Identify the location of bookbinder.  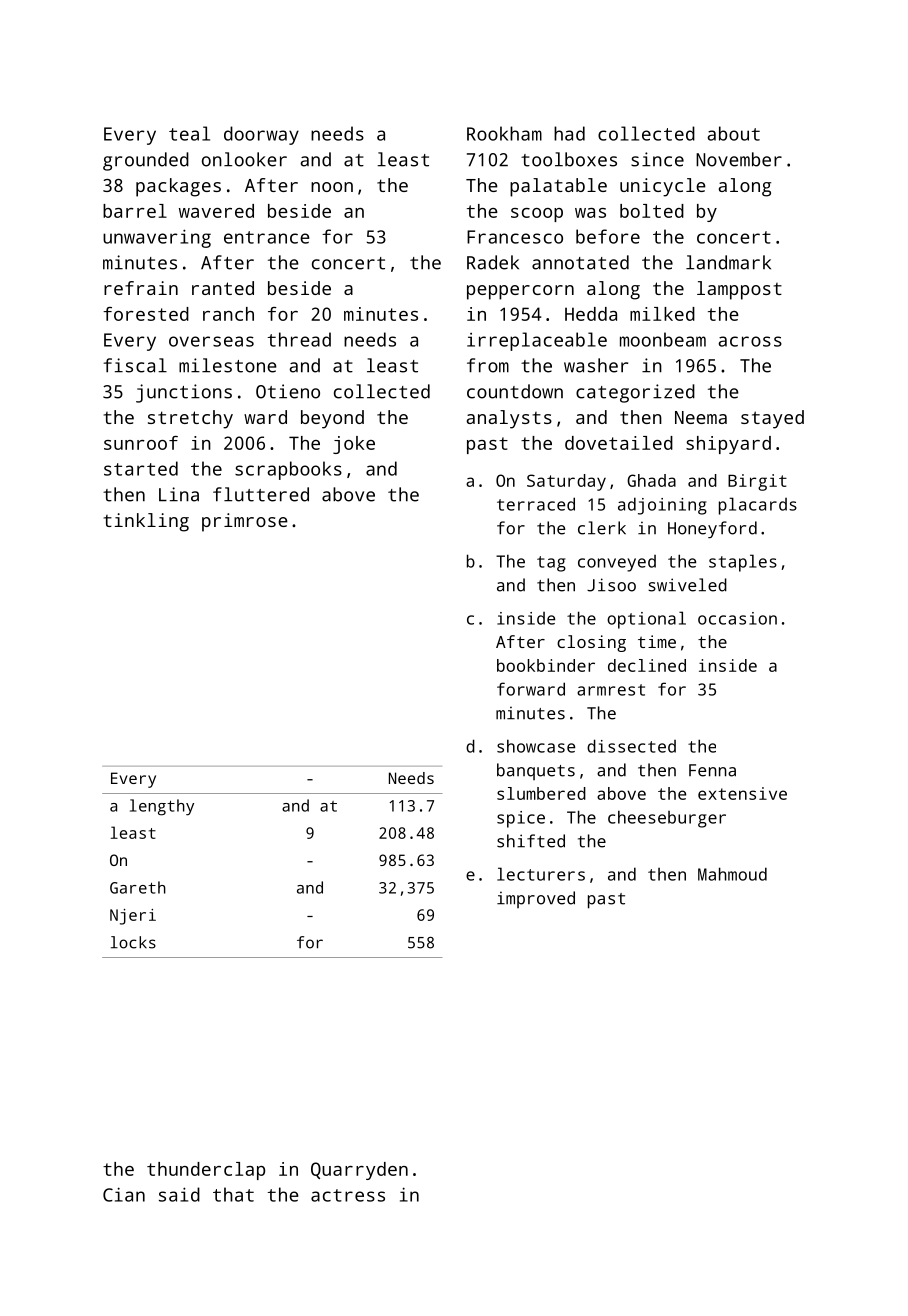
(546, 665).
